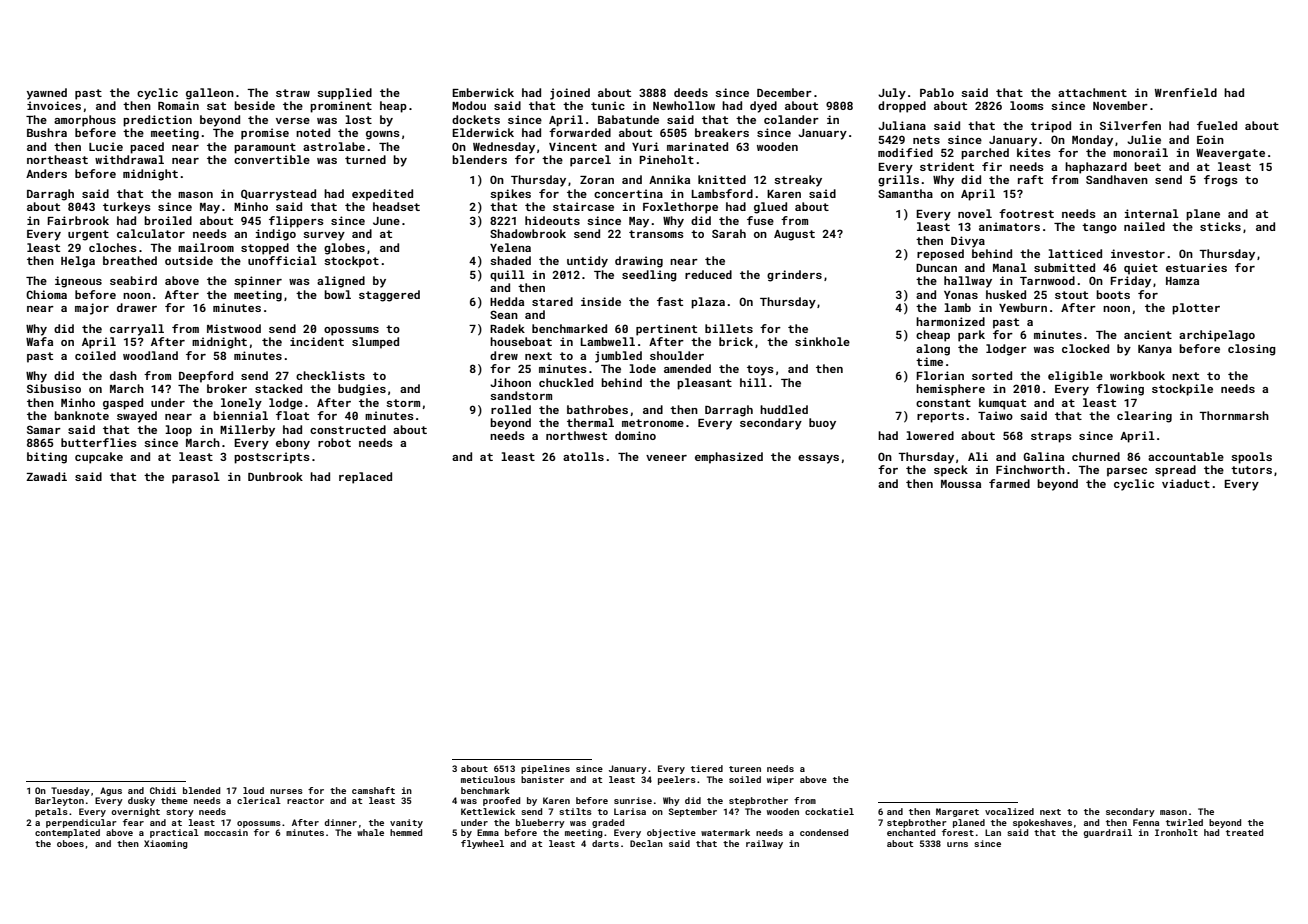 The image size is (1308, 924). What do you see at coordinates (930, 435) in the screenshot?
I see `lowered` at bounding box center [930, 435].
